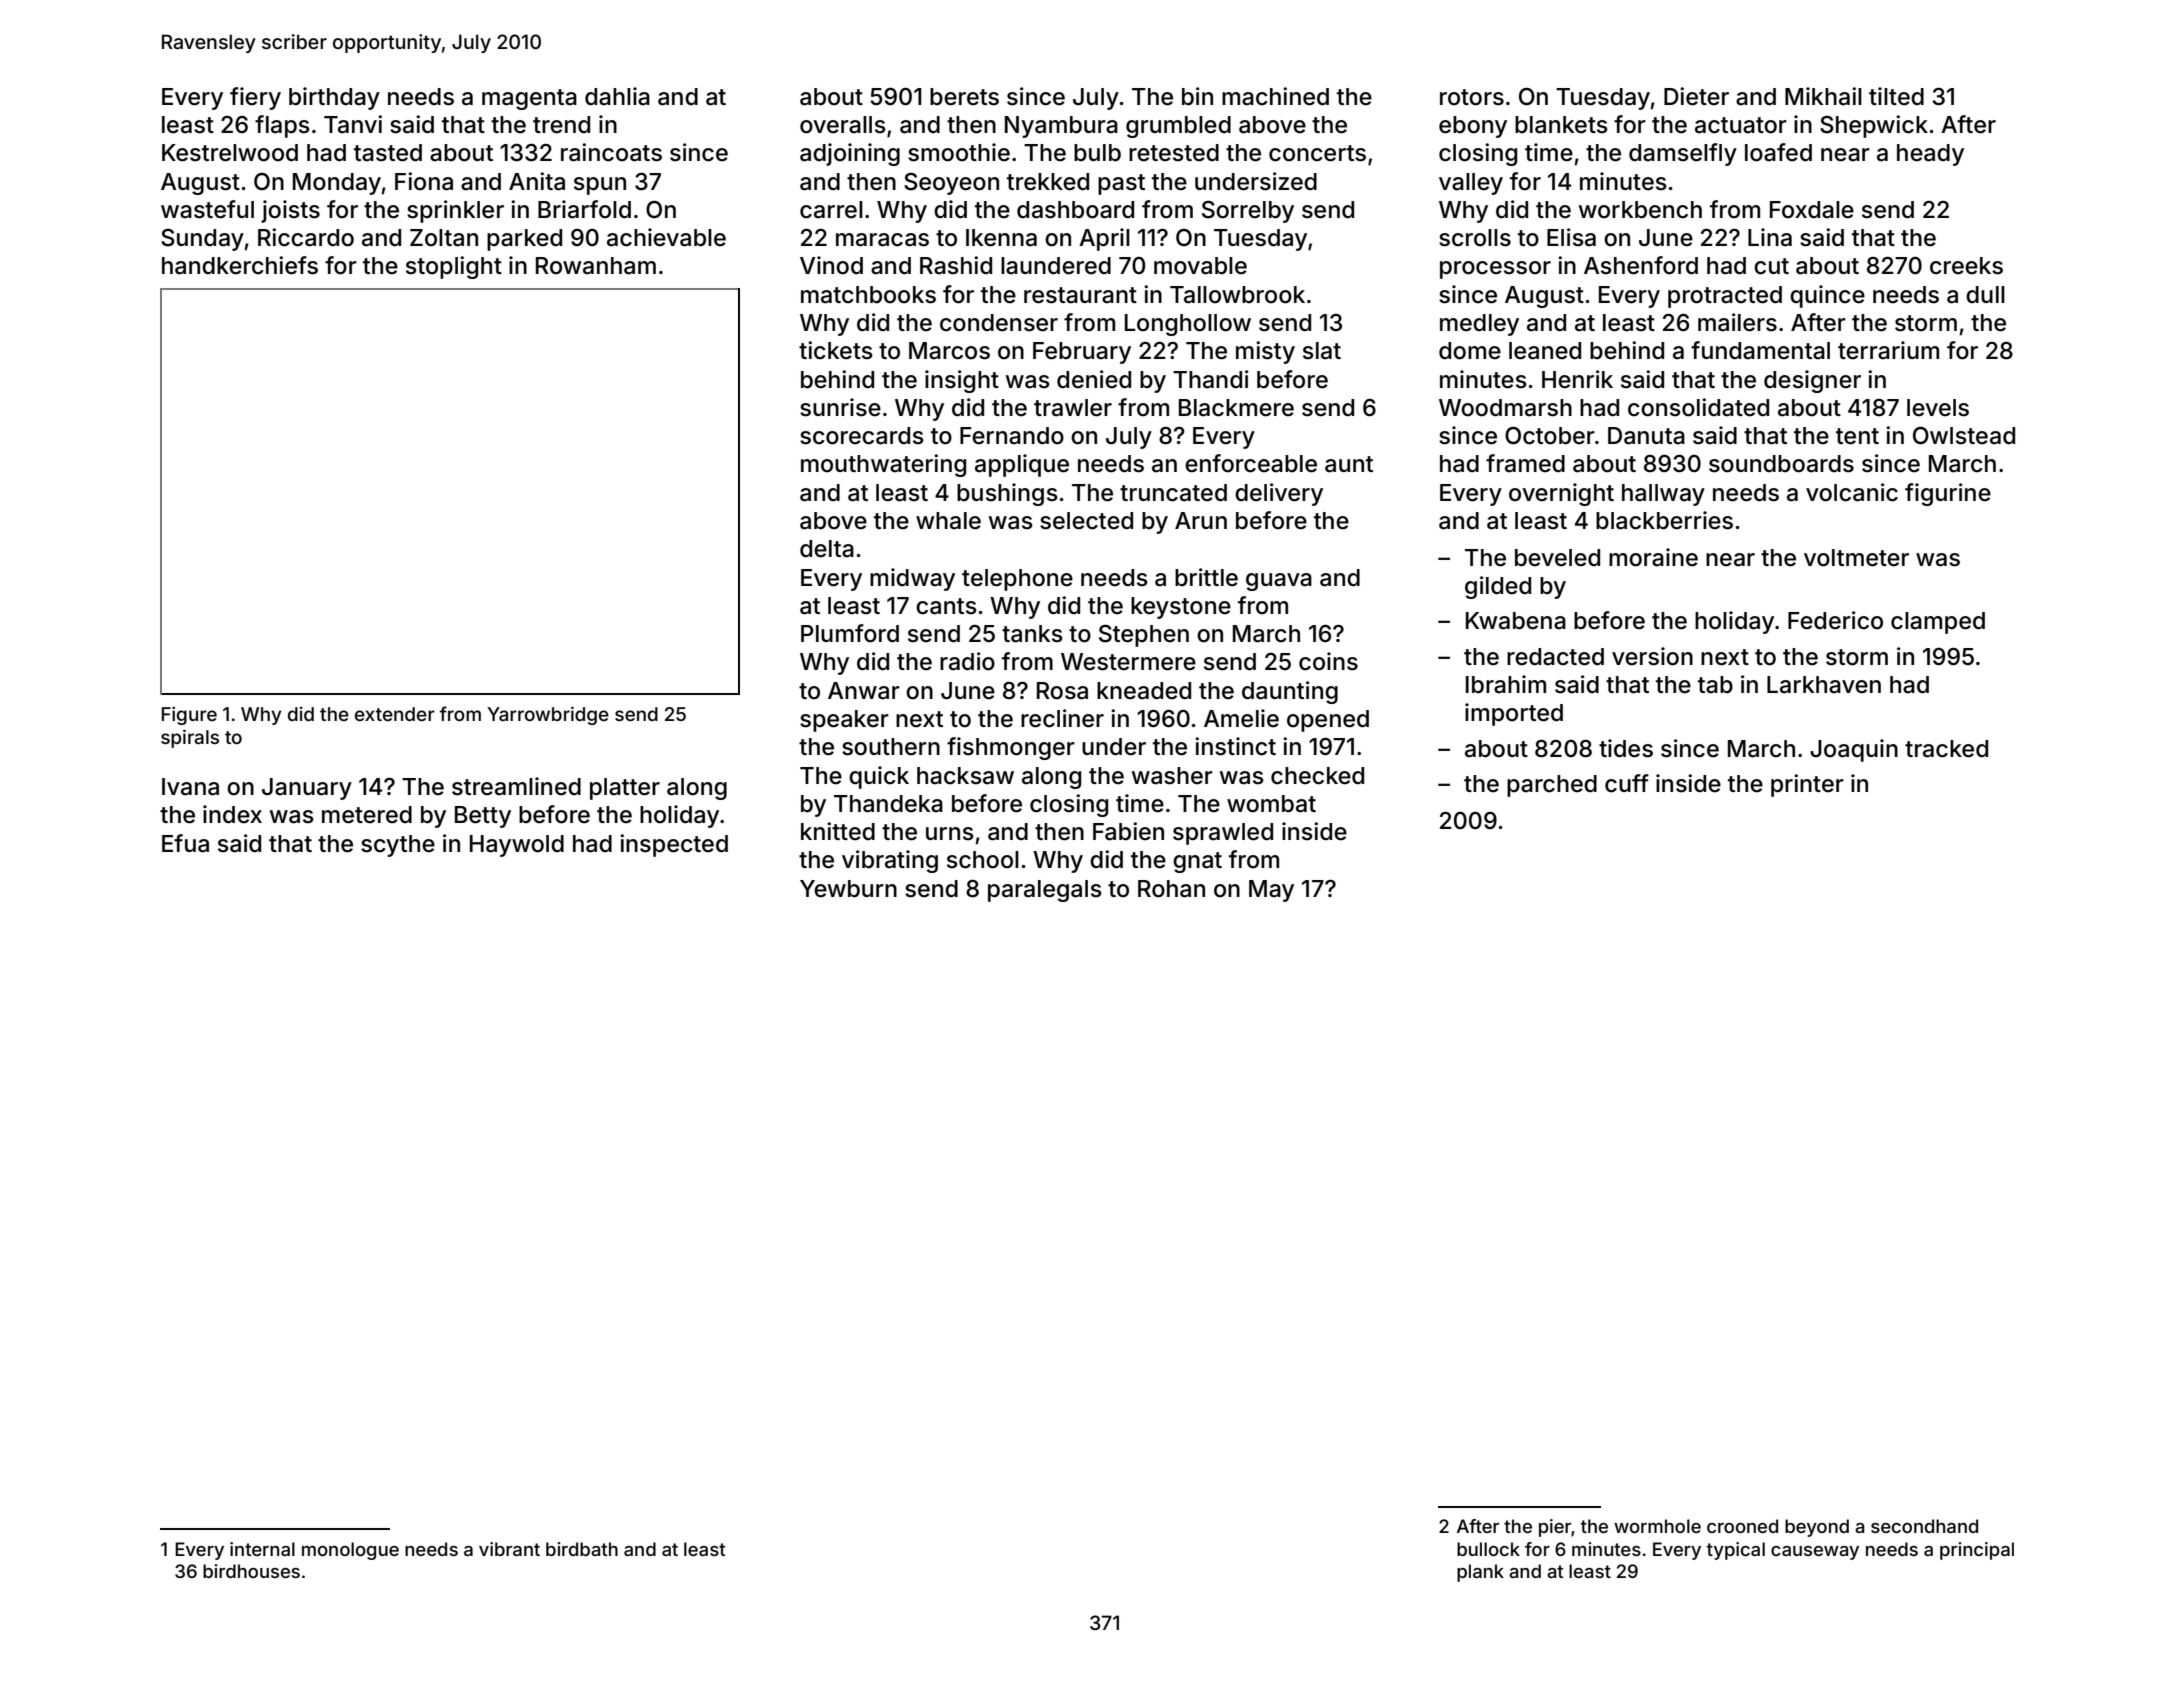  What do you see at coordinates (1938, 623) in the screenshot?
I see `clamped` at bounding box center [1938, 623].
